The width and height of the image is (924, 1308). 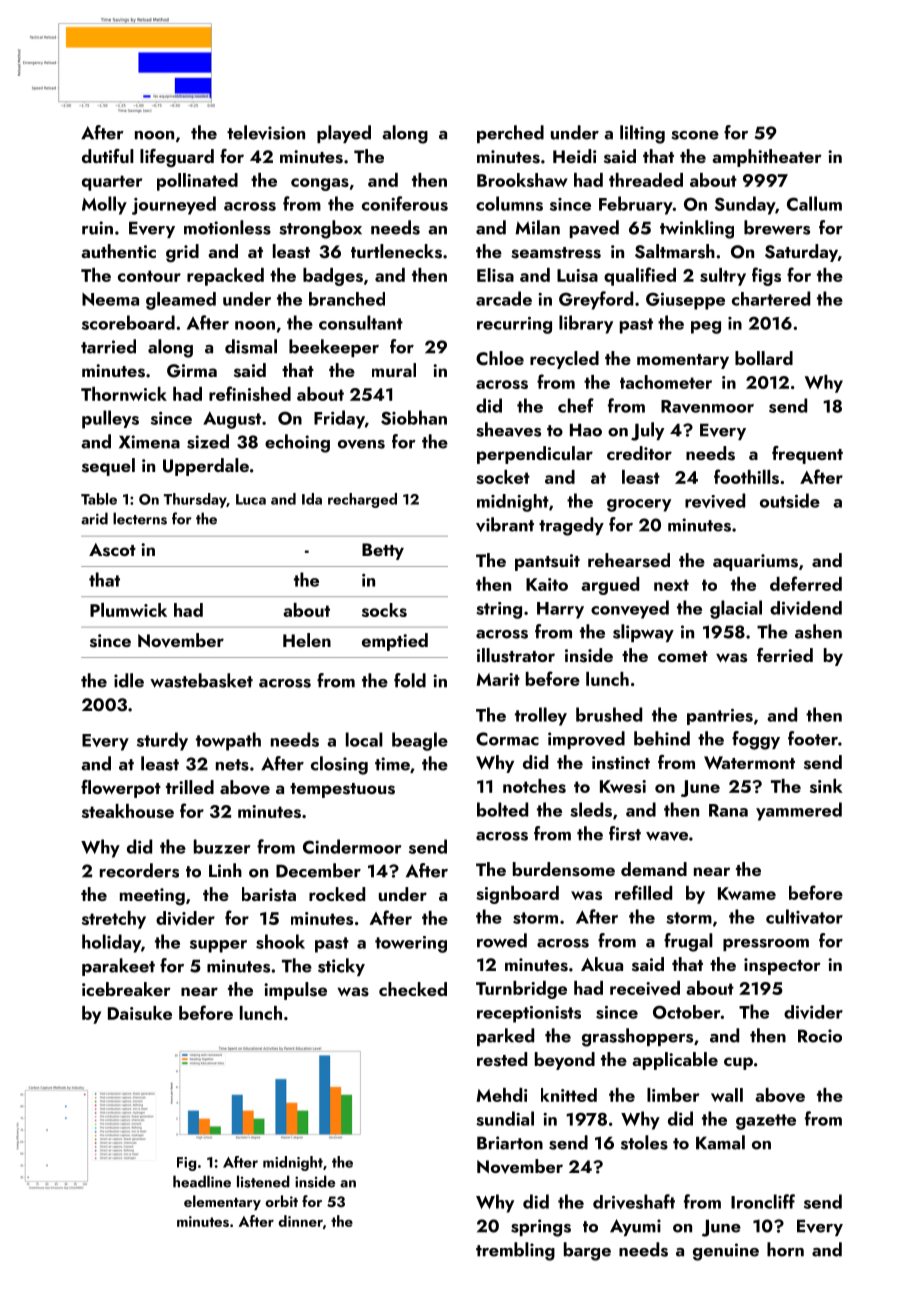 I want to click on amphitheater, so click(x=767, y=158).
